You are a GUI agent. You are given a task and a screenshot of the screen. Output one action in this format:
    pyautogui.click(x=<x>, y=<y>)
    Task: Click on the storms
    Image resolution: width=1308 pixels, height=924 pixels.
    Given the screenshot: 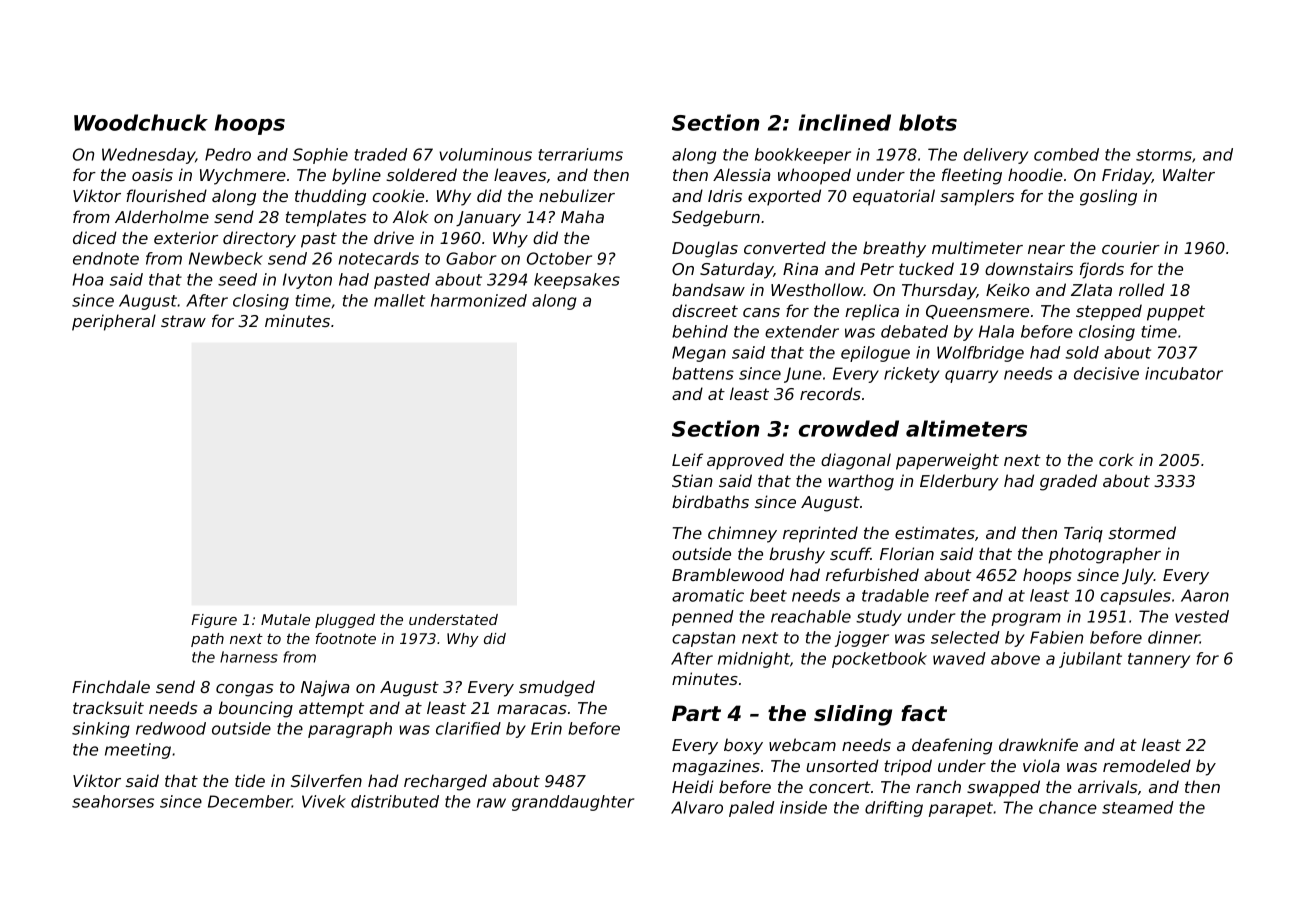 What is the action you would take?
    pyautogui.click(x=1164, y=155)
